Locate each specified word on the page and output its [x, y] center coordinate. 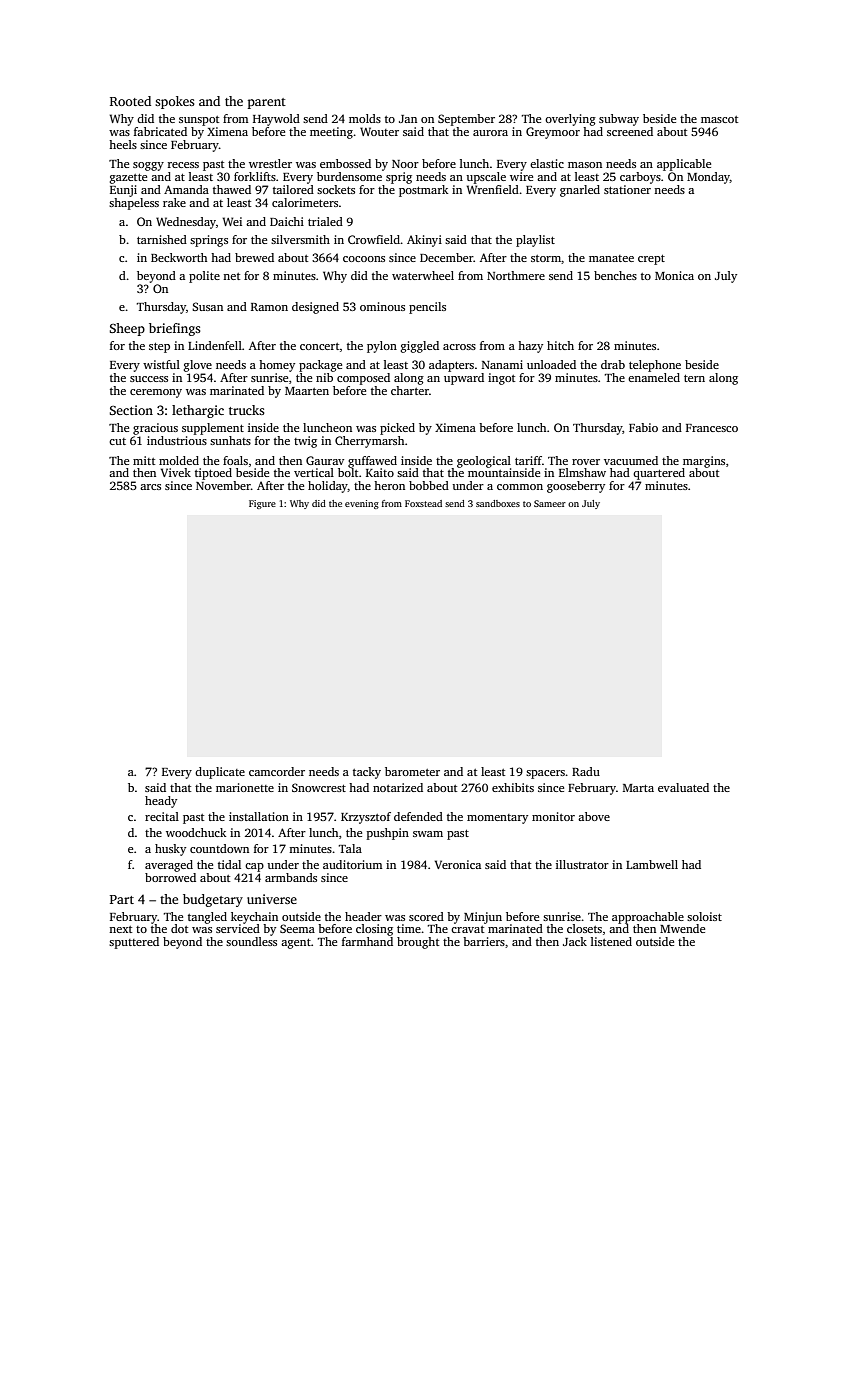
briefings [175, 329]
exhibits [513, 787]
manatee [611, 258]
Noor [405, 164]
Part [122, 899]
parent [267, 103]
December [446, 257]
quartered [659, 474]
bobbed [429, 485]
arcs [150, 487]
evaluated [683, 787]
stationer [627, 189]
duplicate [220, 773]
